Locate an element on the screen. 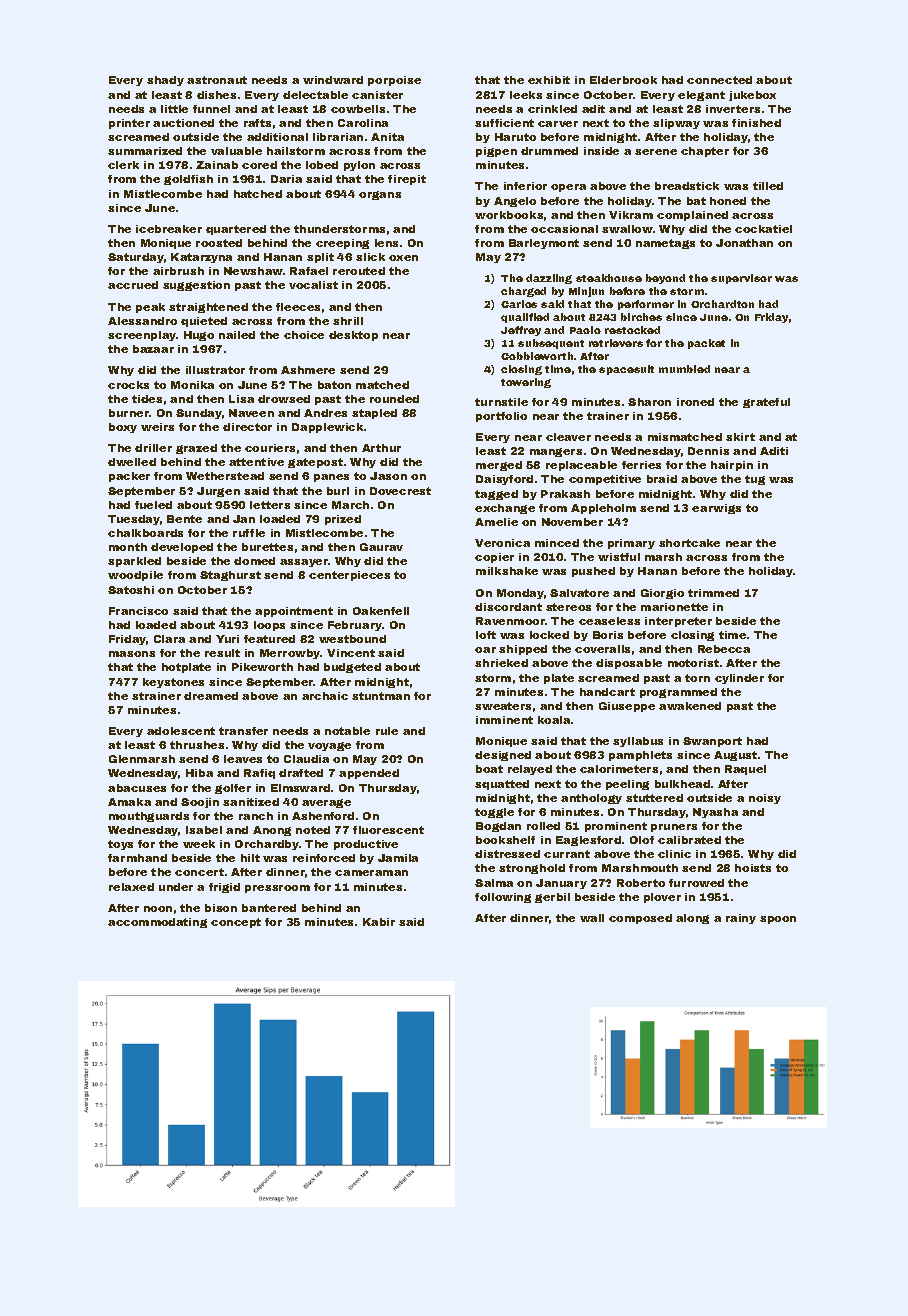 The width and height of the screenshot is (908, 1316). westbound is located at coordinates (352, 639).
